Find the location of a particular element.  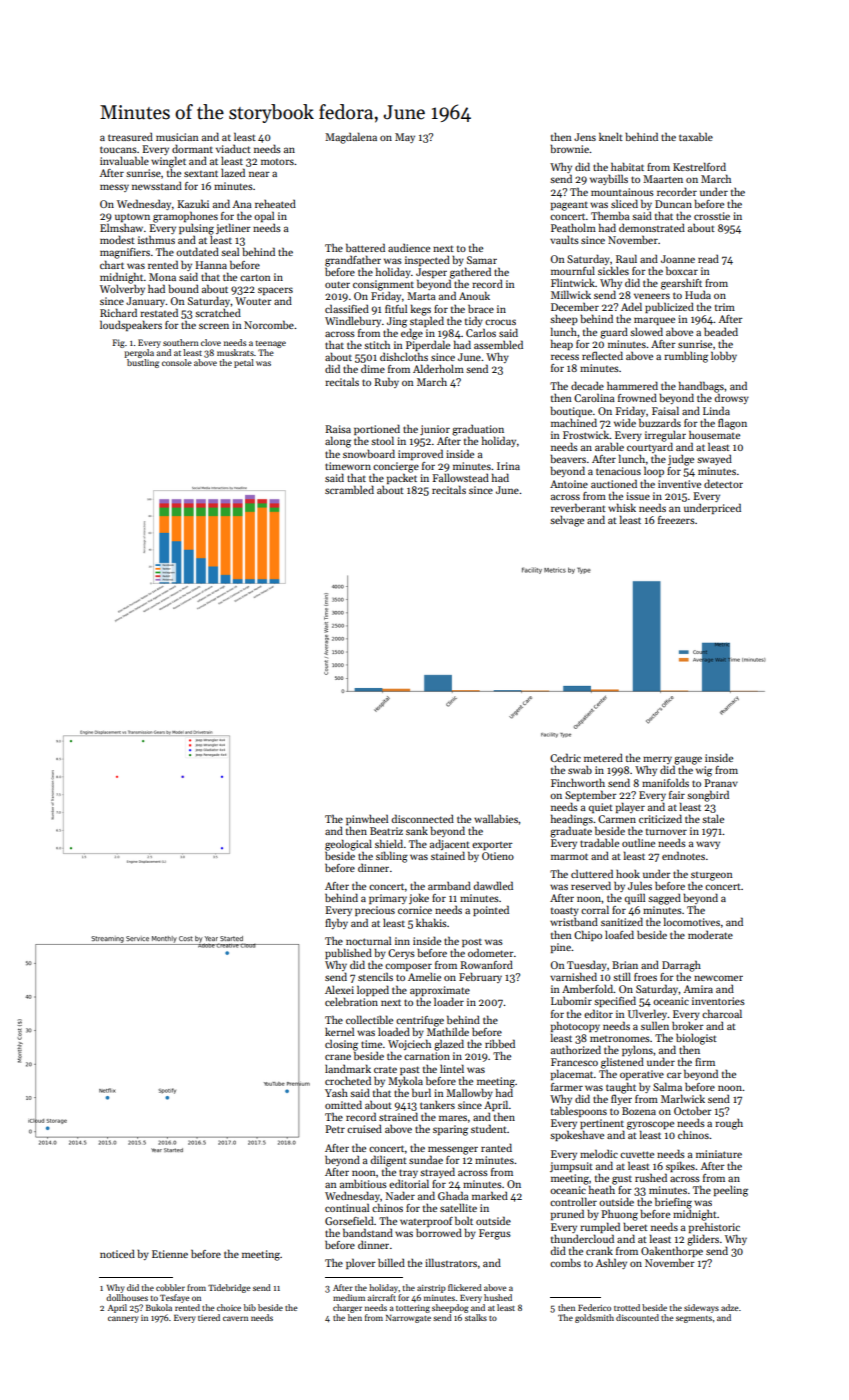

freezers is located at coordinates (676, 520).
